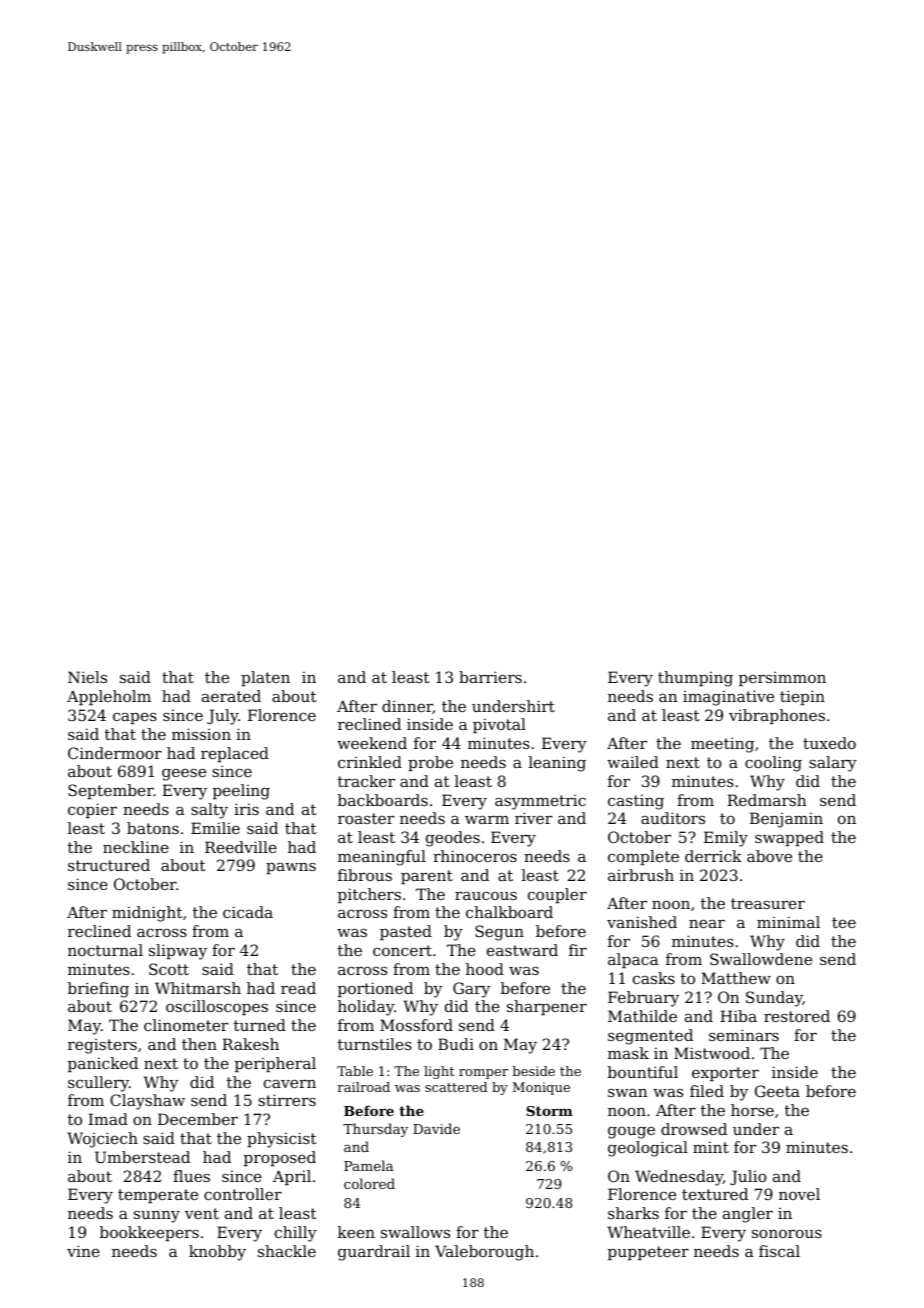  What do you see at coordinates (109, 697) in the page?
I see `Appleholm` at bounding box center [109, 697].
